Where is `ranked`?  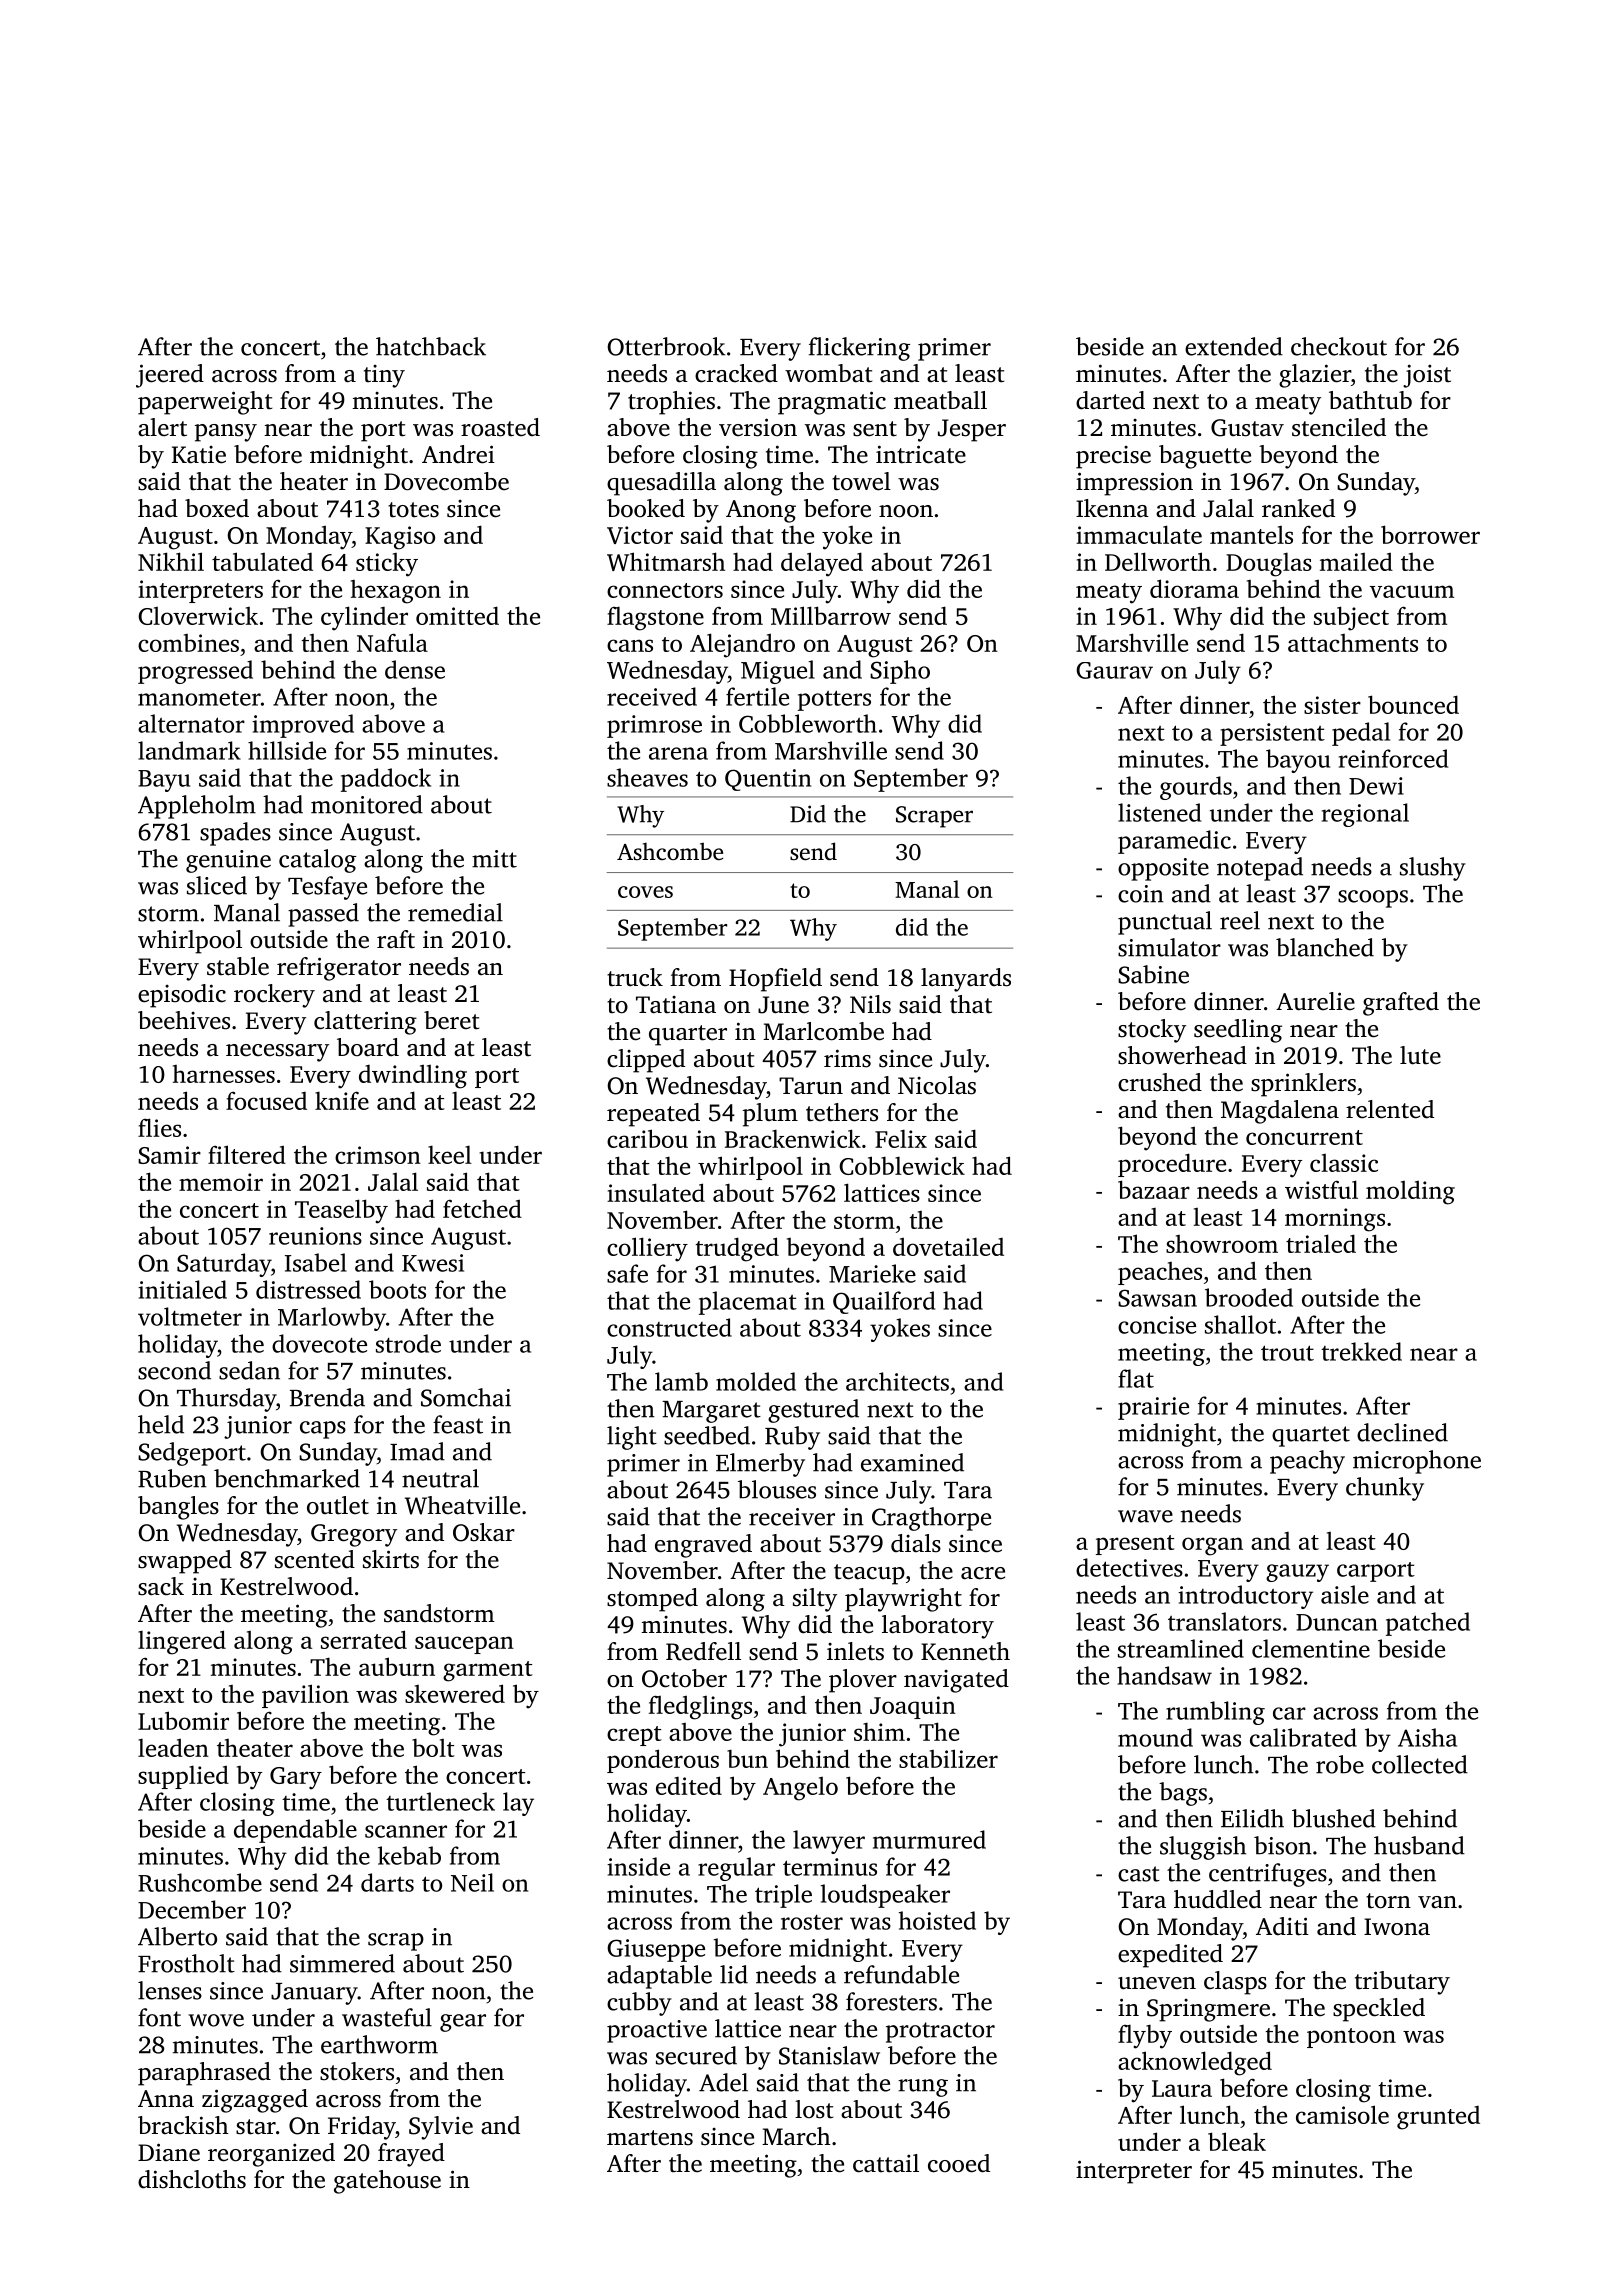 ranked is located at coordinates (1298, 508).
